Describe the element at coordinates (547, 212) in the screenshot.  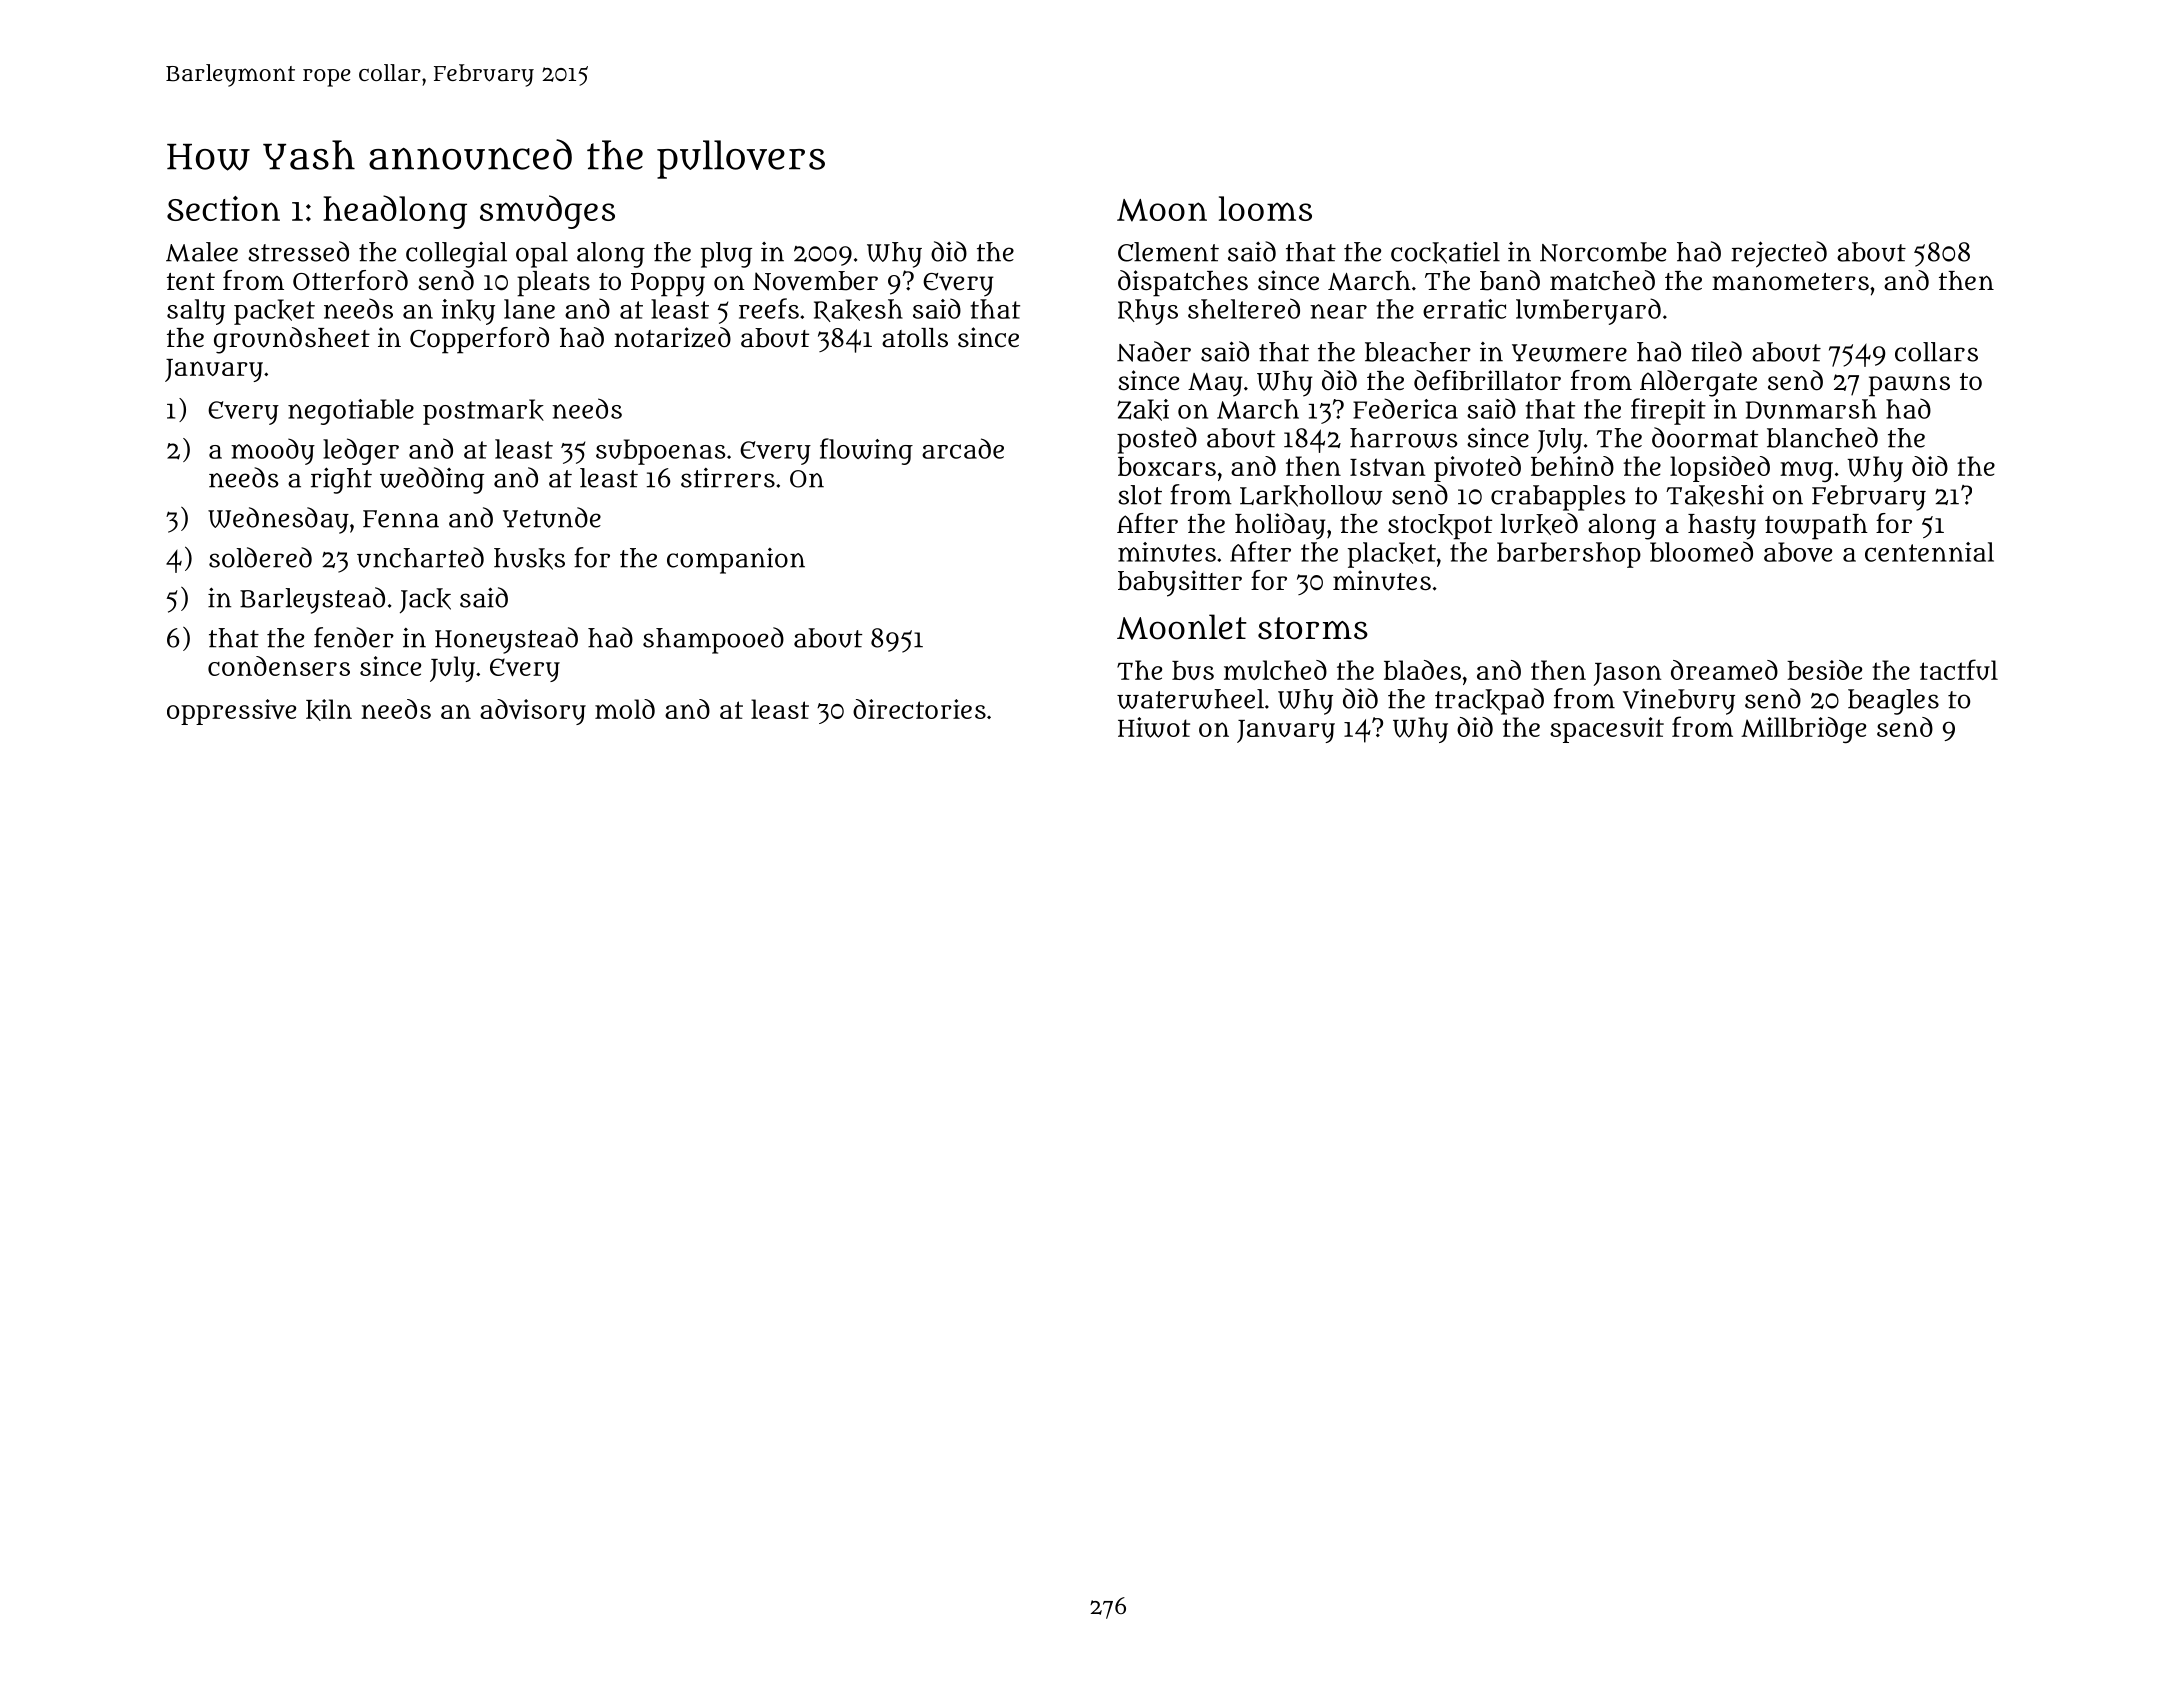
I see `smudges` at that location.
